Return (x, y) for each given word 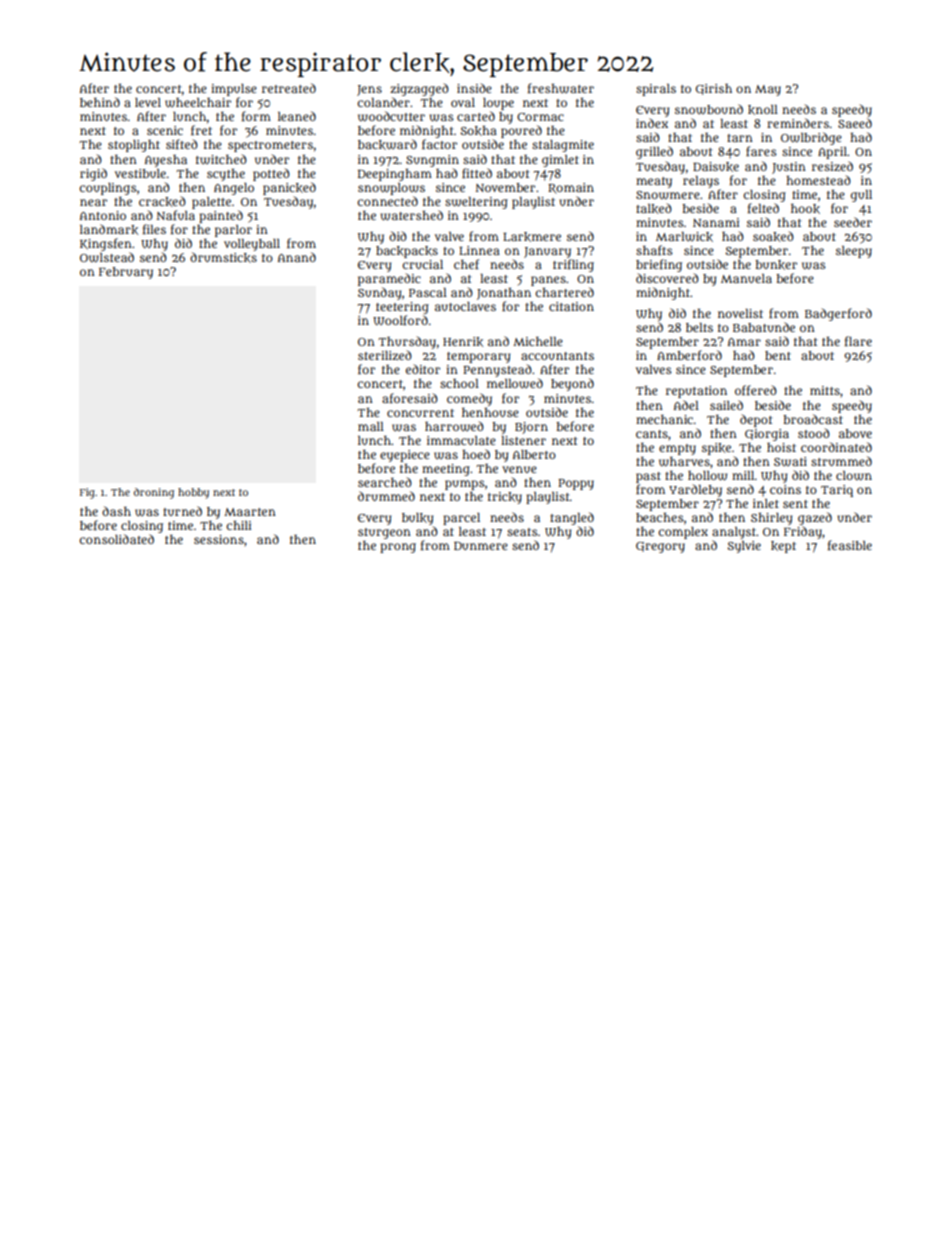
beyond (572, 384)
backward (387, 144)
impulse (234, 90)
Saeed (855, 123)
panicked (289, 188)
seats (522, 532)
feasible (850, 545)
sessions (219, 539)
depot (756, 420)
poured (521, 131)
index (652, 123)
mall (371, 426)
